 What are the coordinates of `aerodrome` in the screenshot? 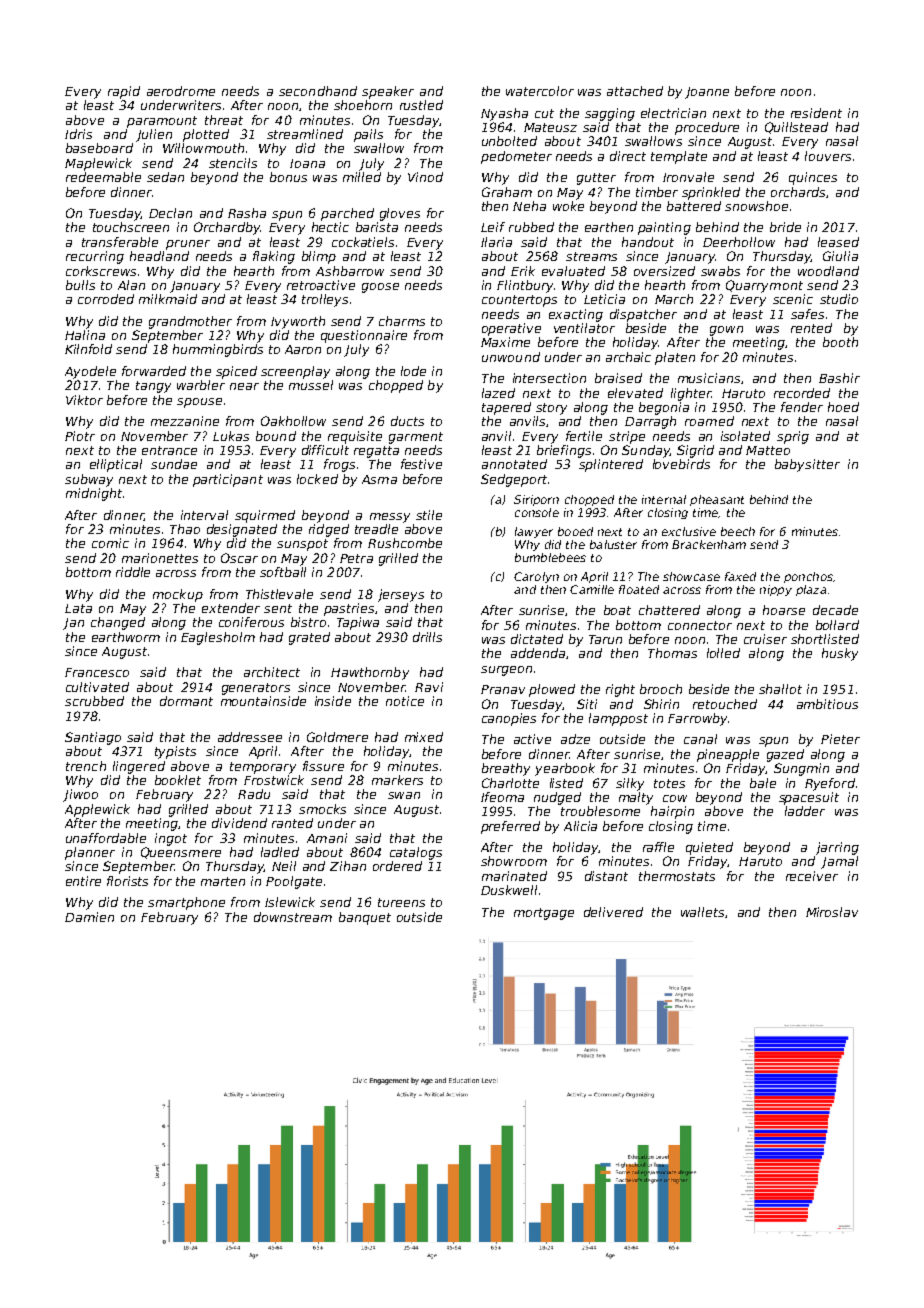 It's located at (181, 91).
